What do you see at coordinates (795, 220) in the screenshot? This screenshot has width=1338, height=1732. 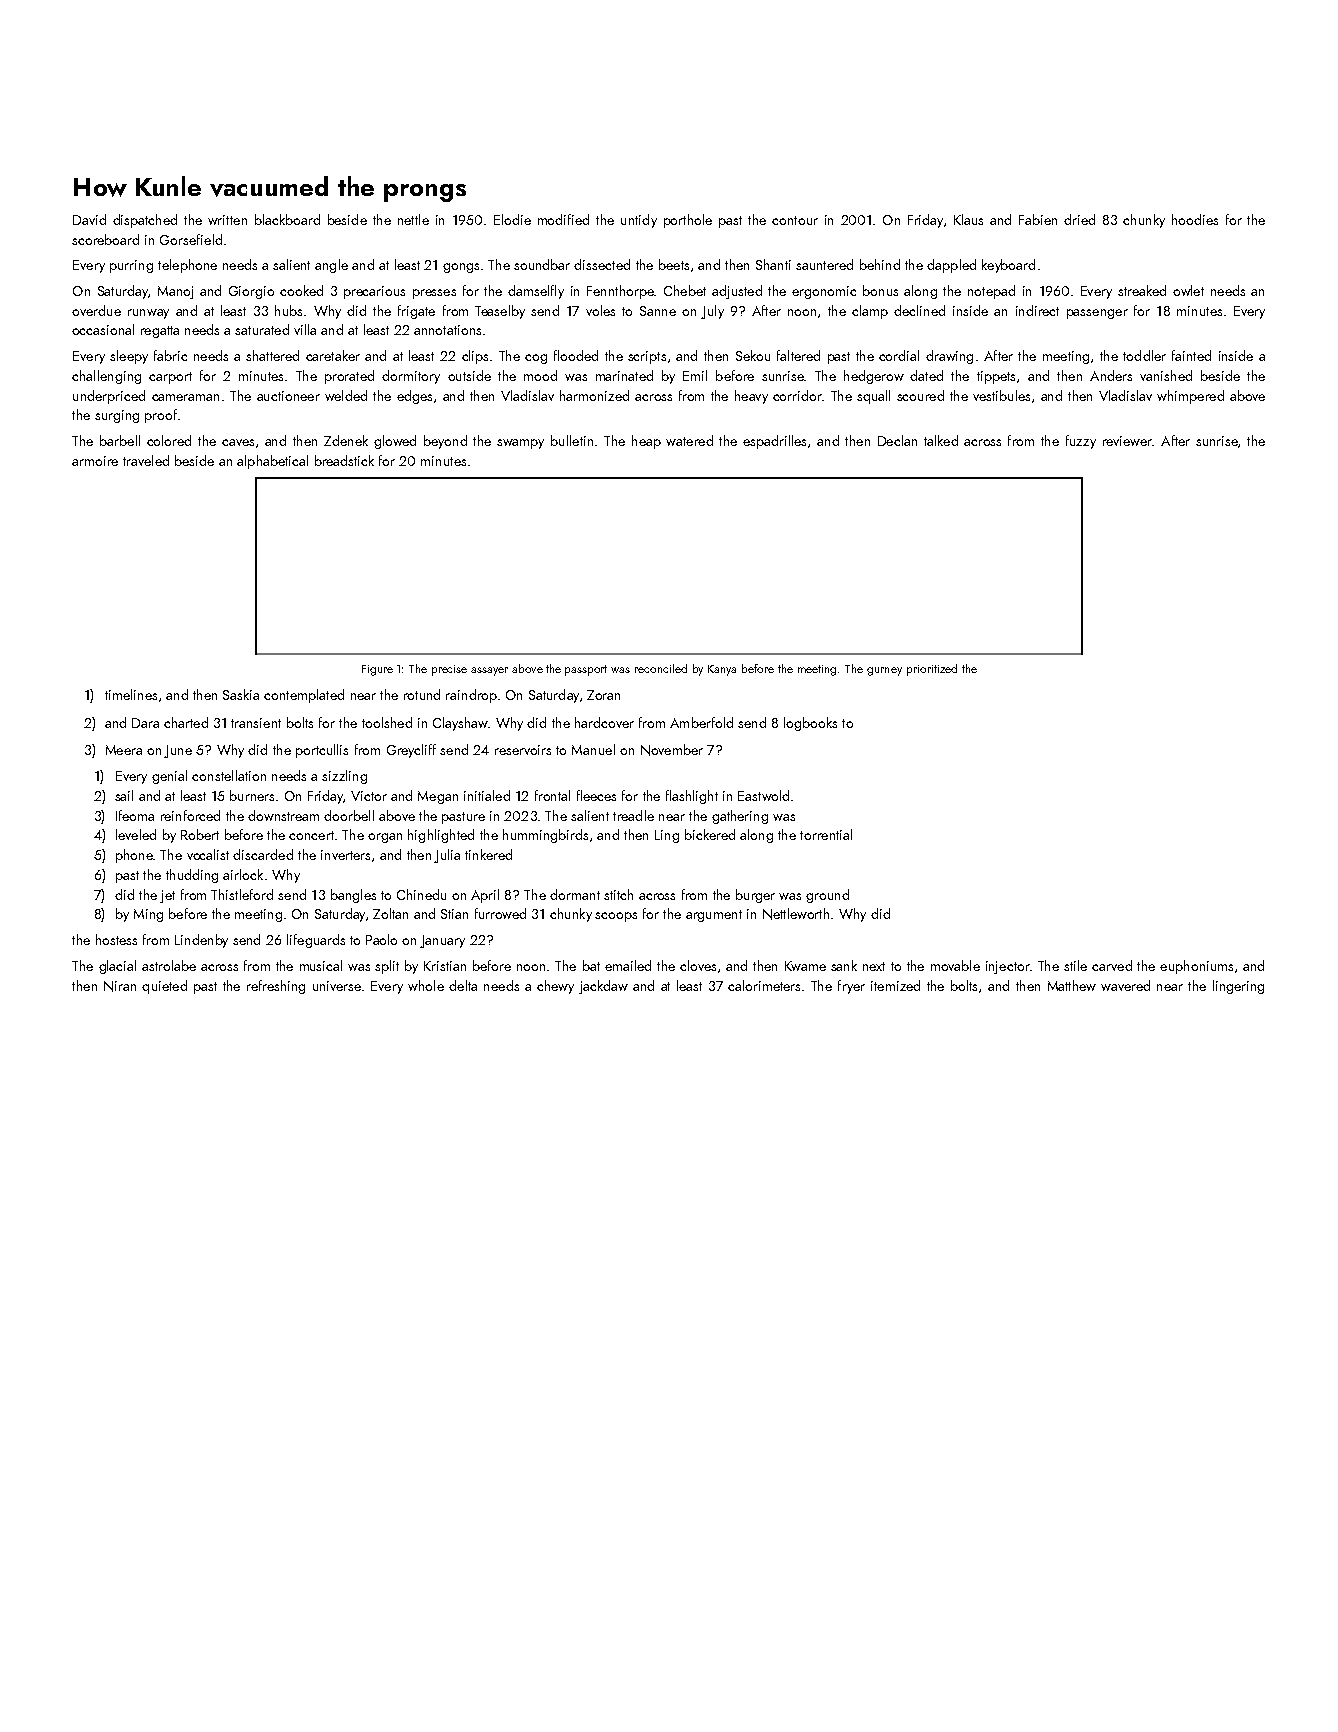 I see `contour` at bounding box center [795, 220].
